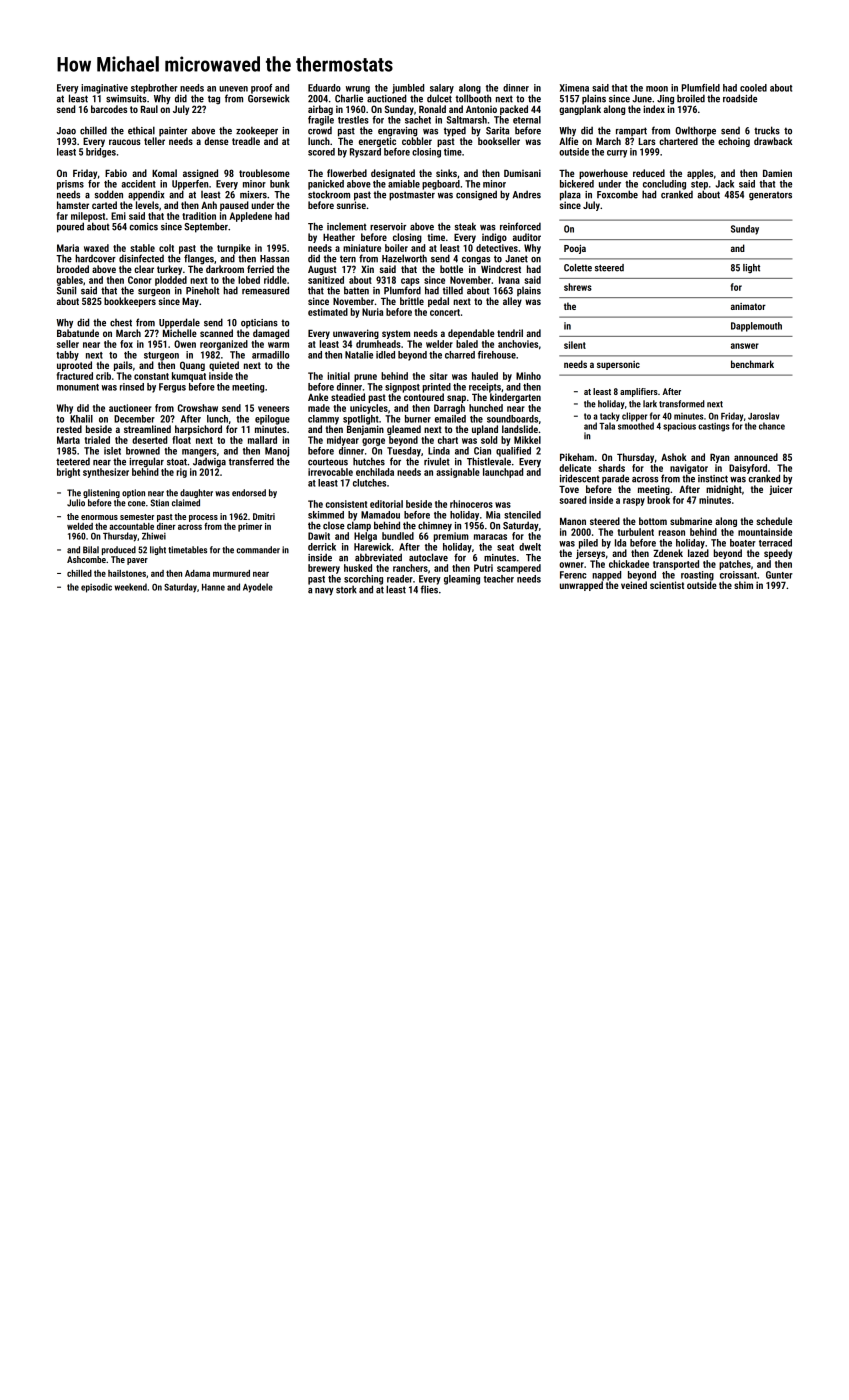 This image has width=849, height=1400. Describe the element at coordinates (264, 173) in the image. I see `troublesome` at that location.
